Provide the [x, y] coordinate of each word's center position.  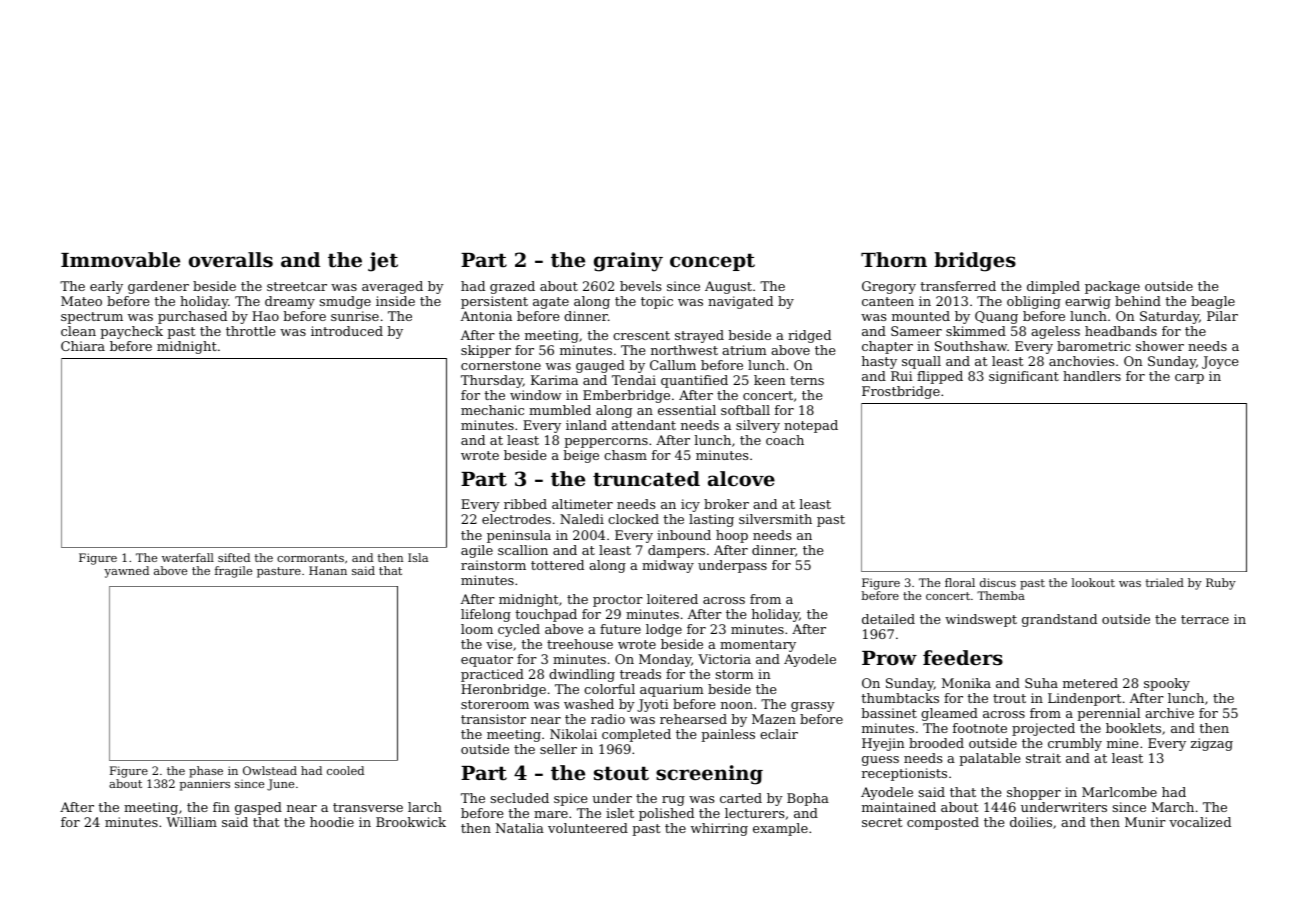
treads [640, 674]
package [1112, 287]
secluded [520, 798]
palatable [989, 759]
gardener [158, 287]
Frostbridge [901, 392]
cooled [345, 770]
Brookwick [411, 822]
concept [712, 262]
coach [785, 440]
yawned [126, 572]
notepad [811, 426]
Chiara [83, 346]
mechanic [492, 410]
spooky [1167, 684]
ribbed [525, 504]
